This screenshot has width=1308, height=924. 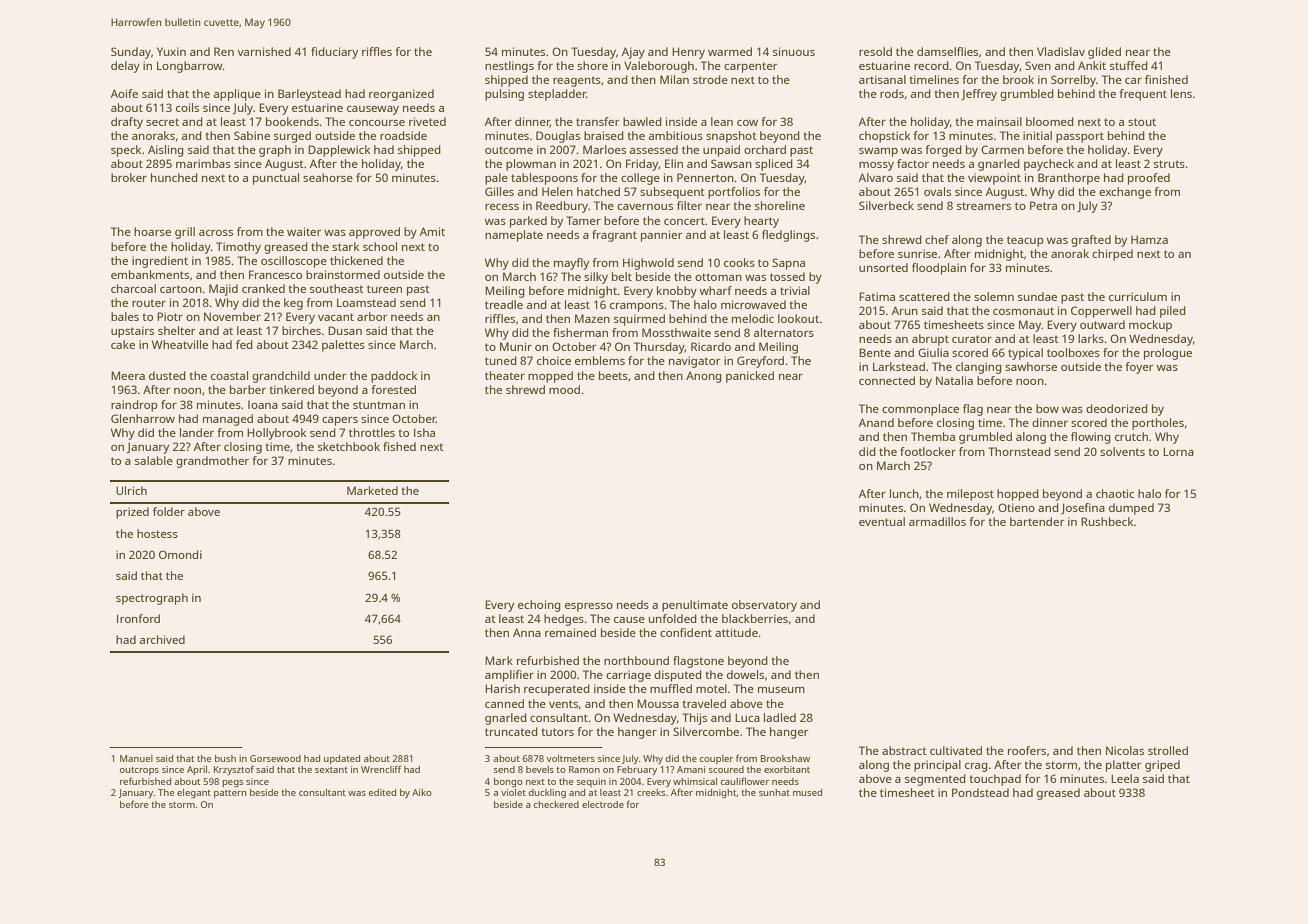 What do you see at coordinates (933, 352) in the screenshot?
I see `Giulia` at bounding box center [933, 352].
